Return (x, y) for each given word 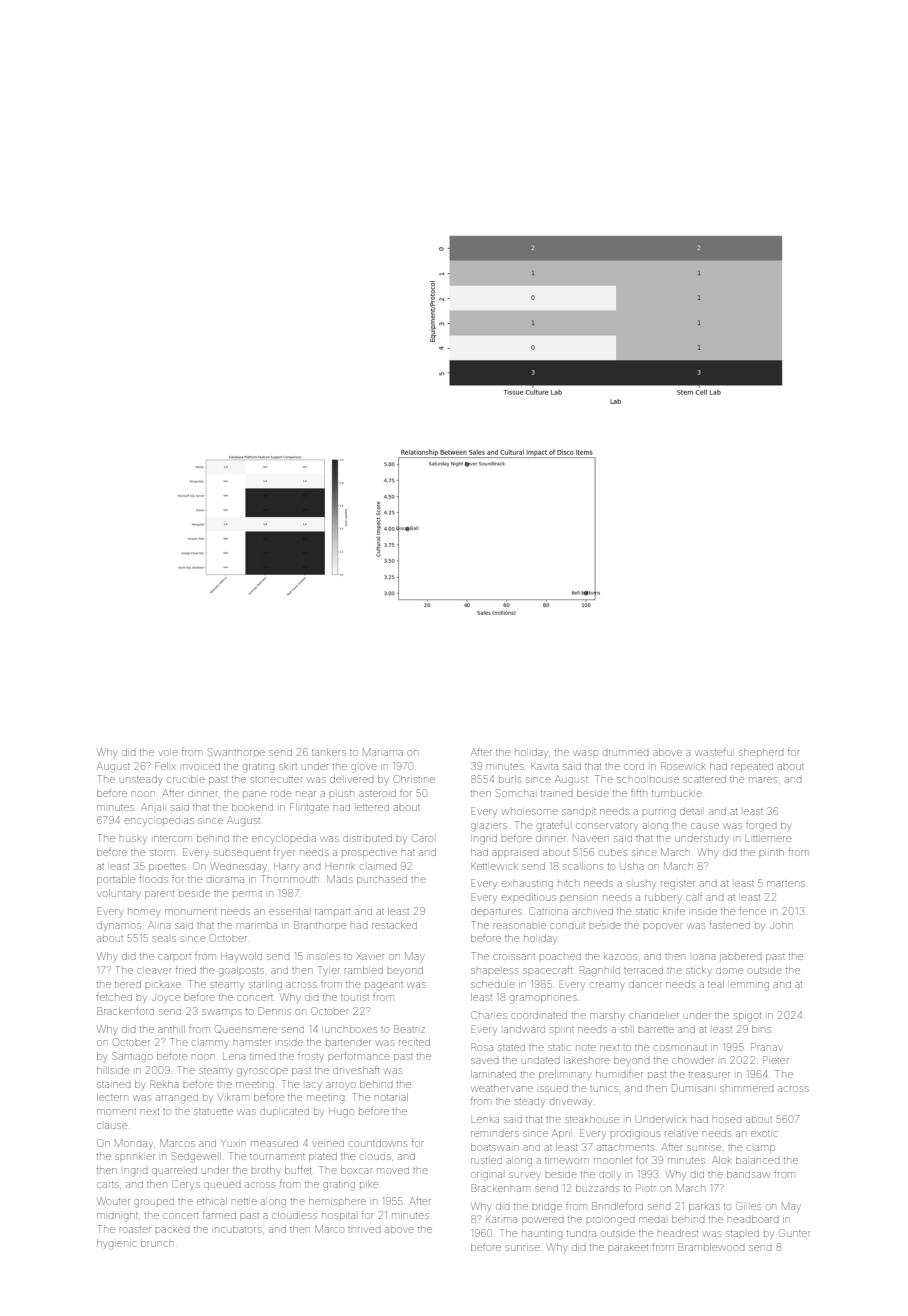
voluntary (118, 894)
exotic (764, 1134)
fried (186, 970)
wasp (585, 753)
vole (169, 753)
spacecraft (547, 970)
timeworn (566, 1161)
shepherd (761, 752)
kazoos (620, 957)
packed (172, 1230)
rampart (333, 912)
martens (786, 884)
